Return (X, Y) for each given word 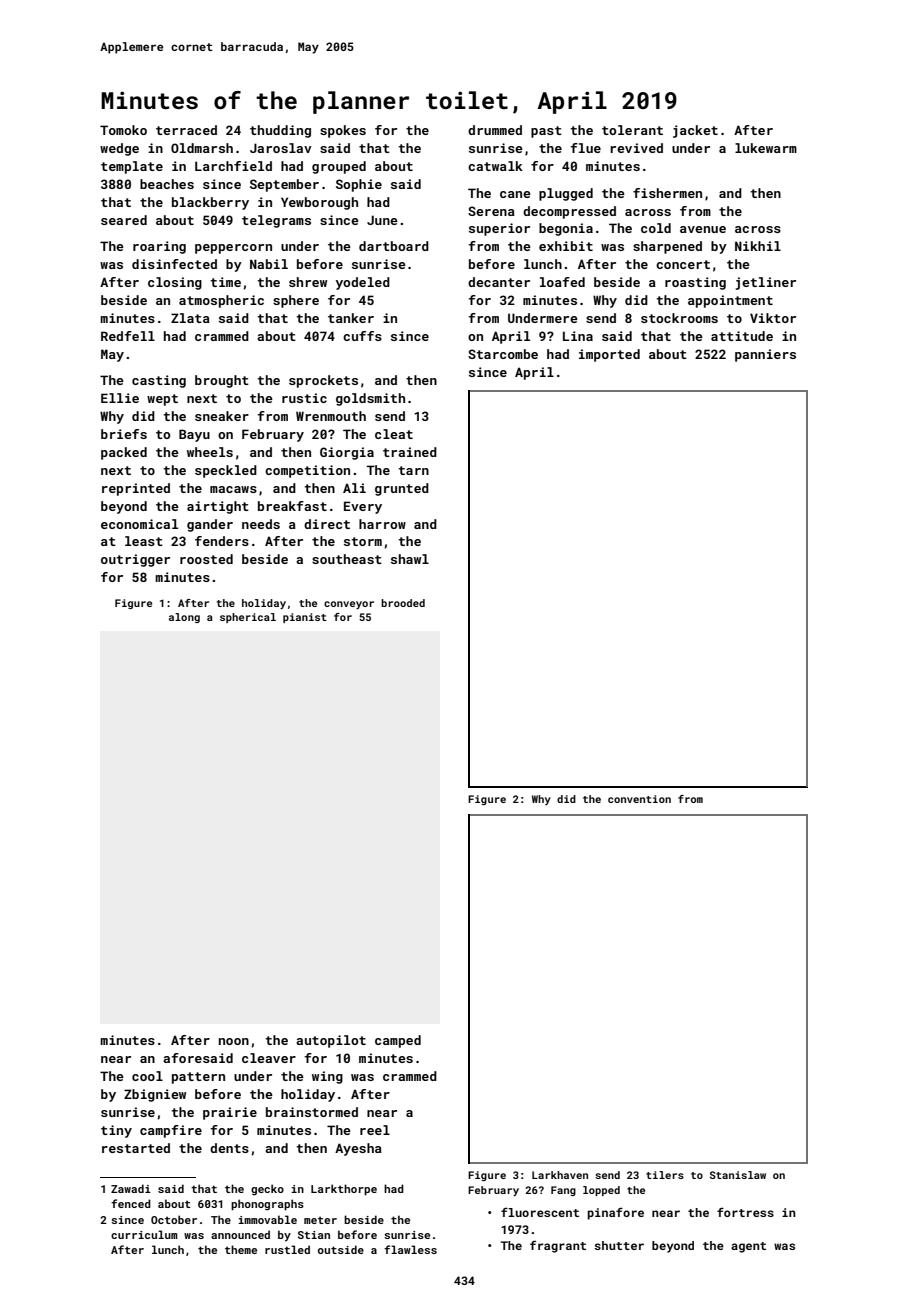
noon (234, 1041)
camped (398, 1041)
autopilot (331, 1041)
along (184, 618)
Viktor (773, 318)
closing (175, 283)
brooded (403, 603)
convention (639, 799)
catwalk (495, 166)
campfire (171, 1131)
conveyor (349, 605)
